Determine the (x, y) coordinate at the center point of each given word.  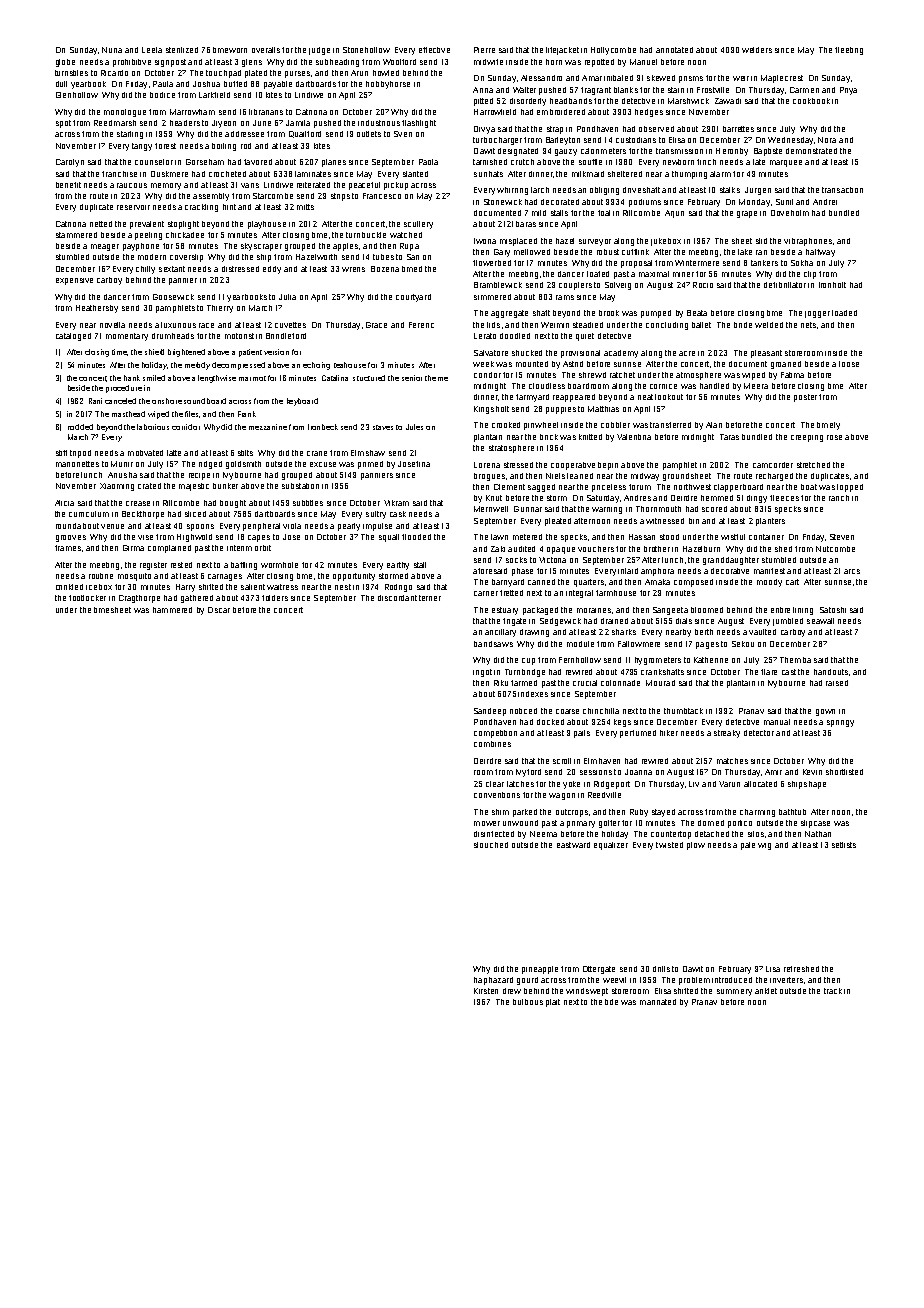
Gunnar (528, 509)
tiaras (526, 224)
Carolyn (70, 163)
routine (101, 576)
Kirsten (486, 991)
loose (849, 364)
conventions (497, 795)
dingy (757, 499)
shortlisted (844, 772)
